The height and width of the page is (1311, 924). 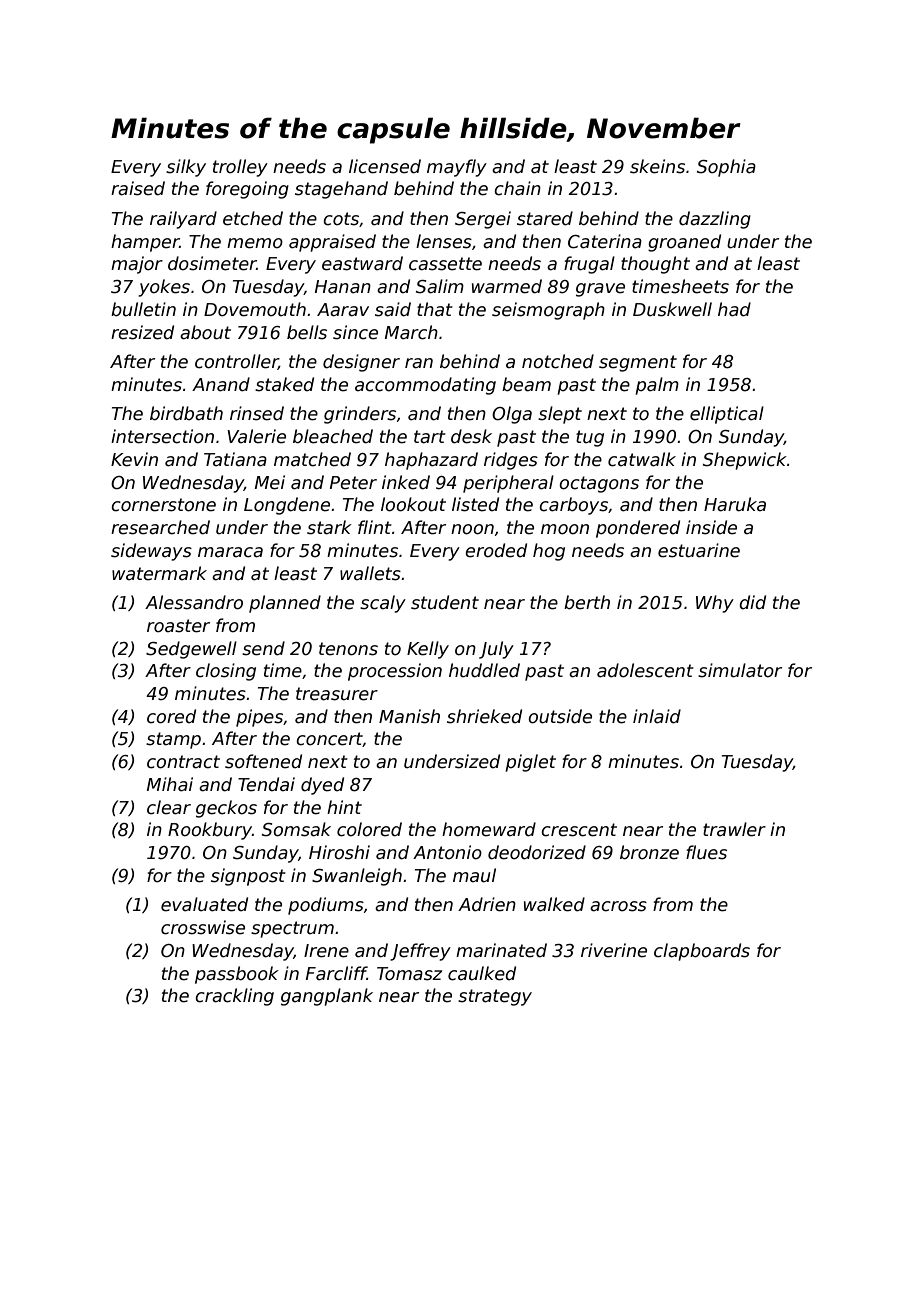 I want to click on clear, so click(x=169, y=807).
